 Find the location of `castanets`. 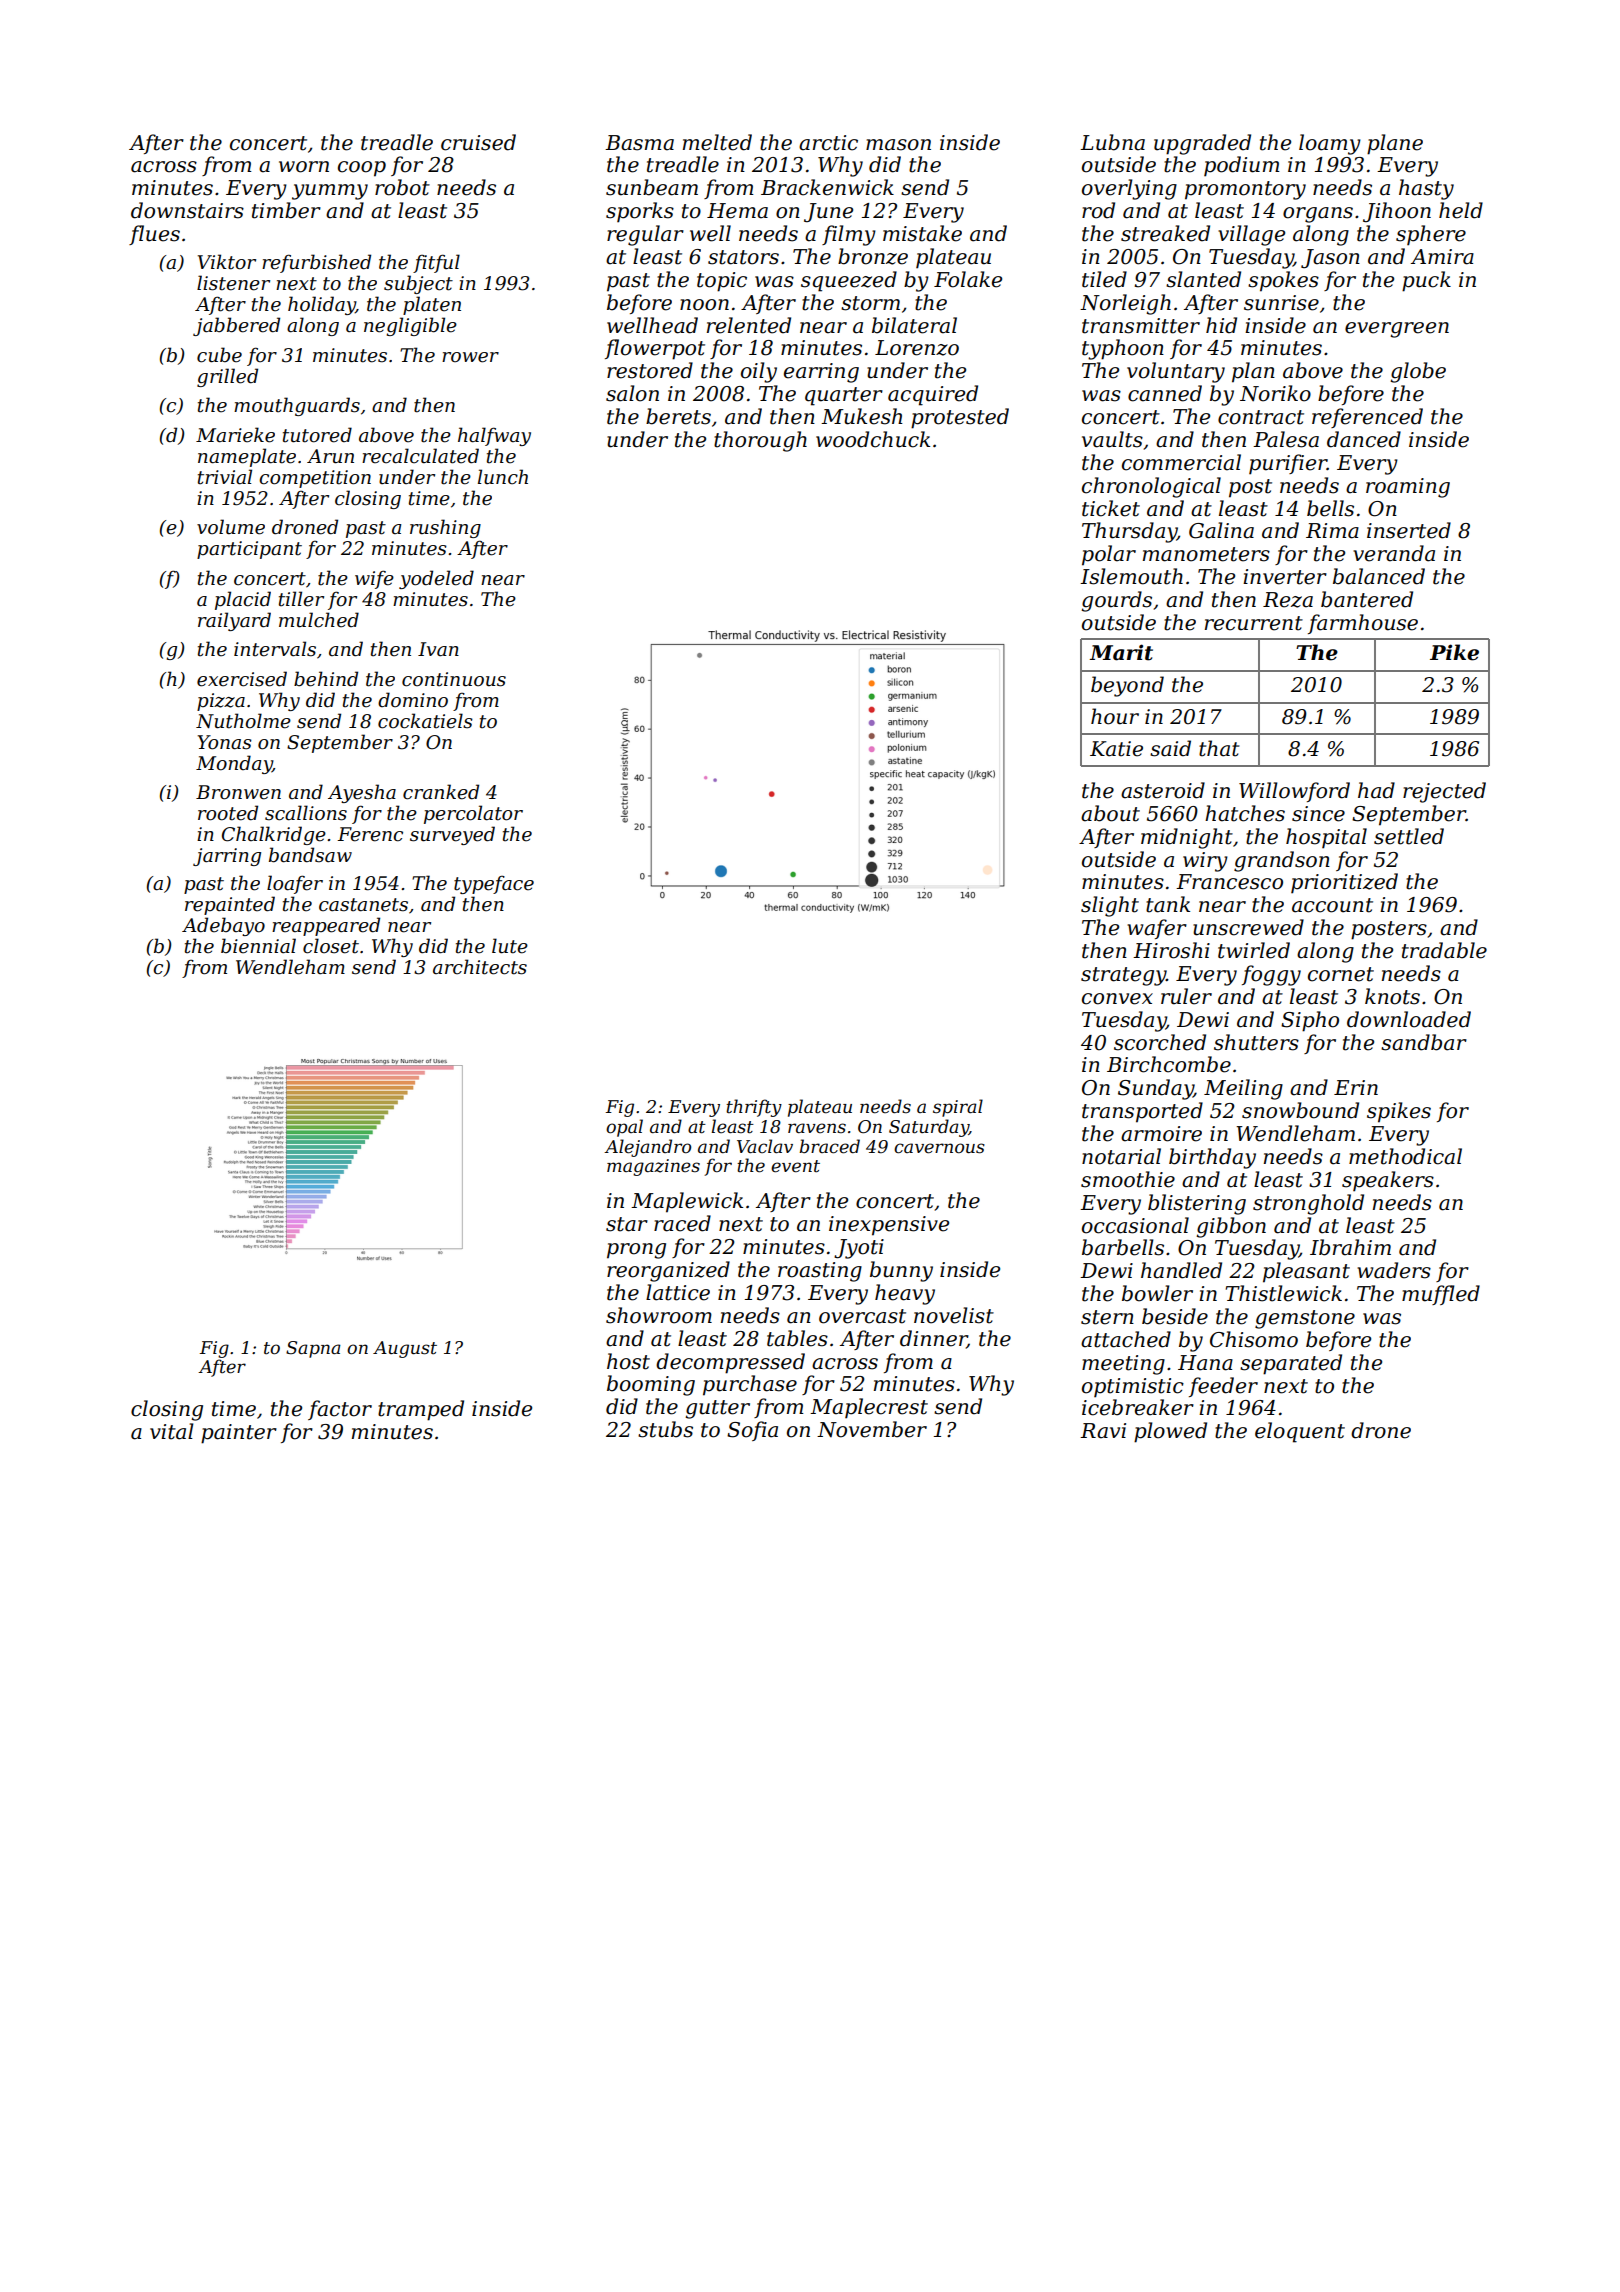

castanets is located at coordinates (363, 905).
